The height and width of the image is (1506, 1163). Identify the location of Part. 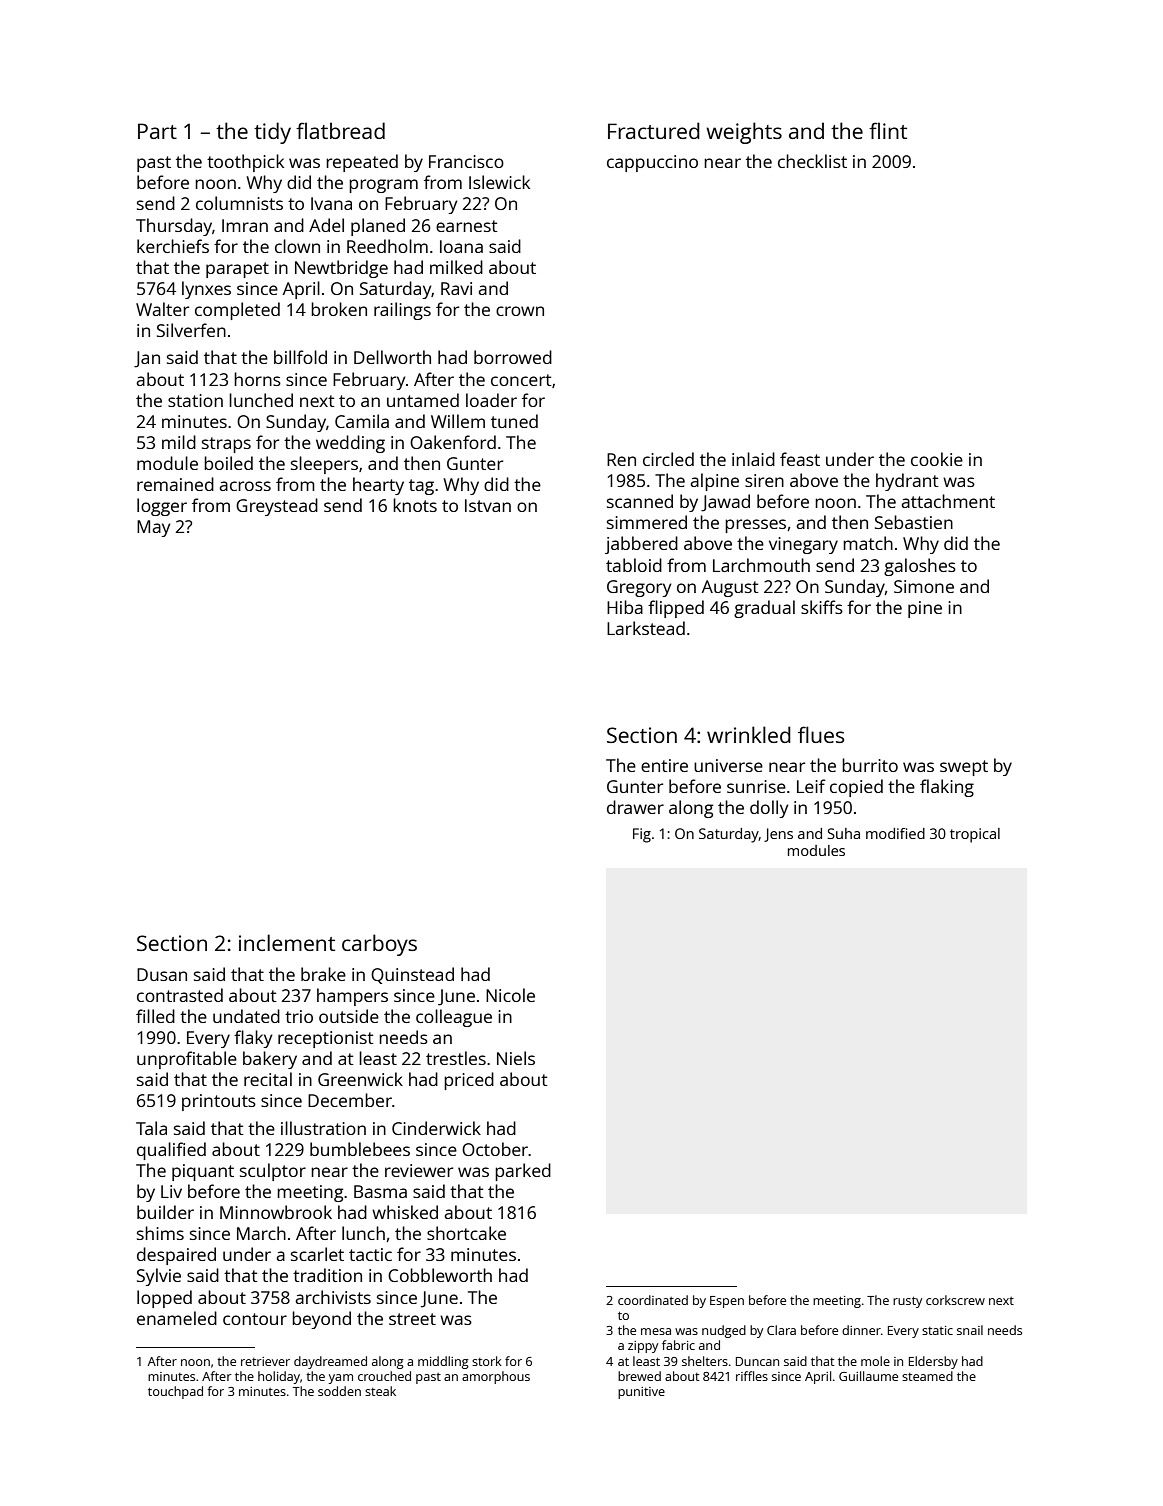
(157, 131).
